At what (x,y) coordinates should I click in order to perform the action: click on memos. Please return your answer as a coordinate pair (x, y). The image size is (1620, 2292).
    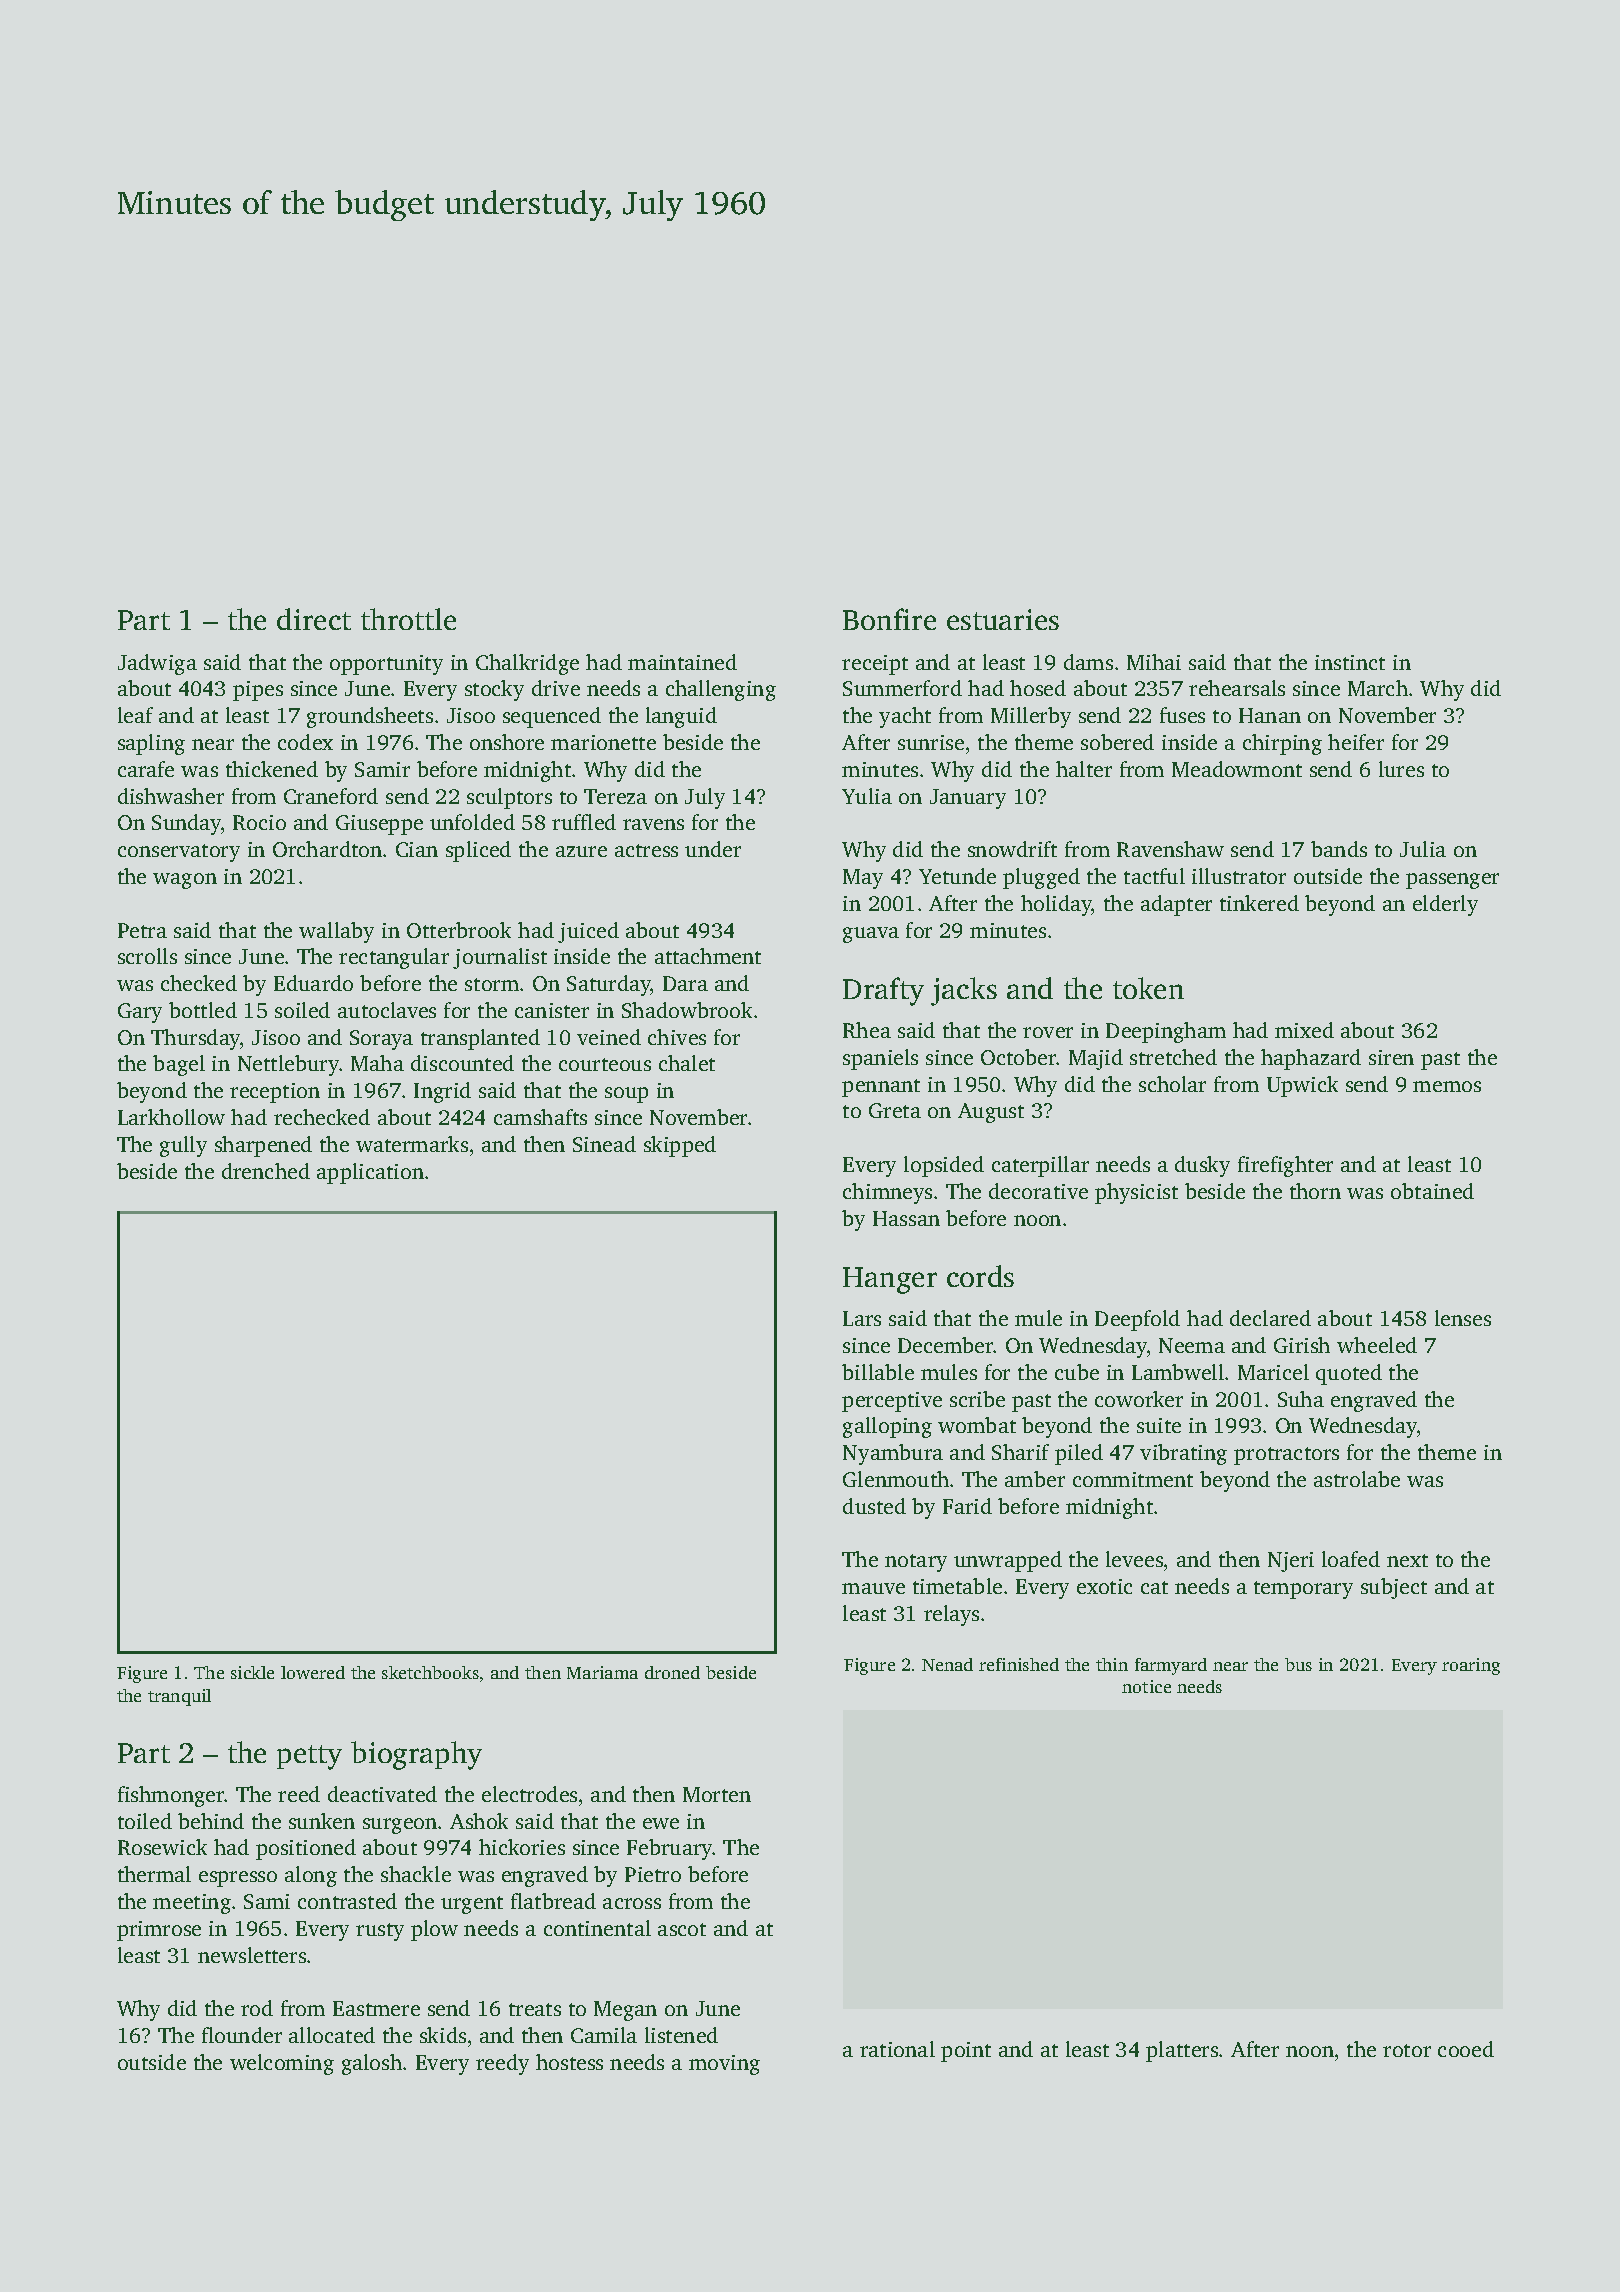
    Looking at the image, I should click on (1447, 1086).
